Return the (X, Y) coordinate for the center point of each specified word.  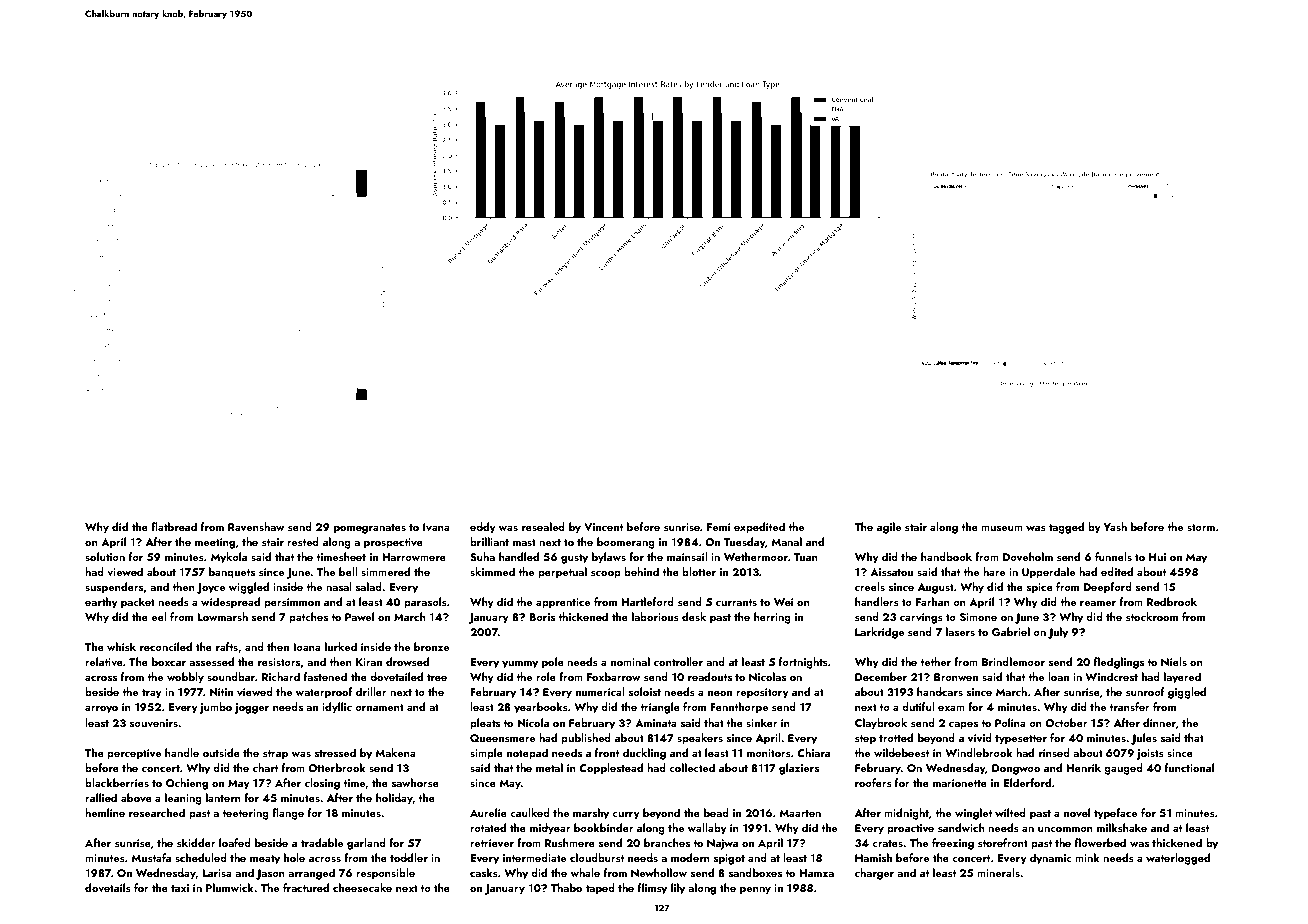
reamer (1098, 603)
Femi (718, 527)
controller (678, 661)
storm (1201, 527)
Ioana (307, 647)
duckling (644, 754)
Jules (1144, 739)
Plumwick (230, 887)
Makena (395, 752)
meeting (215, 543)
